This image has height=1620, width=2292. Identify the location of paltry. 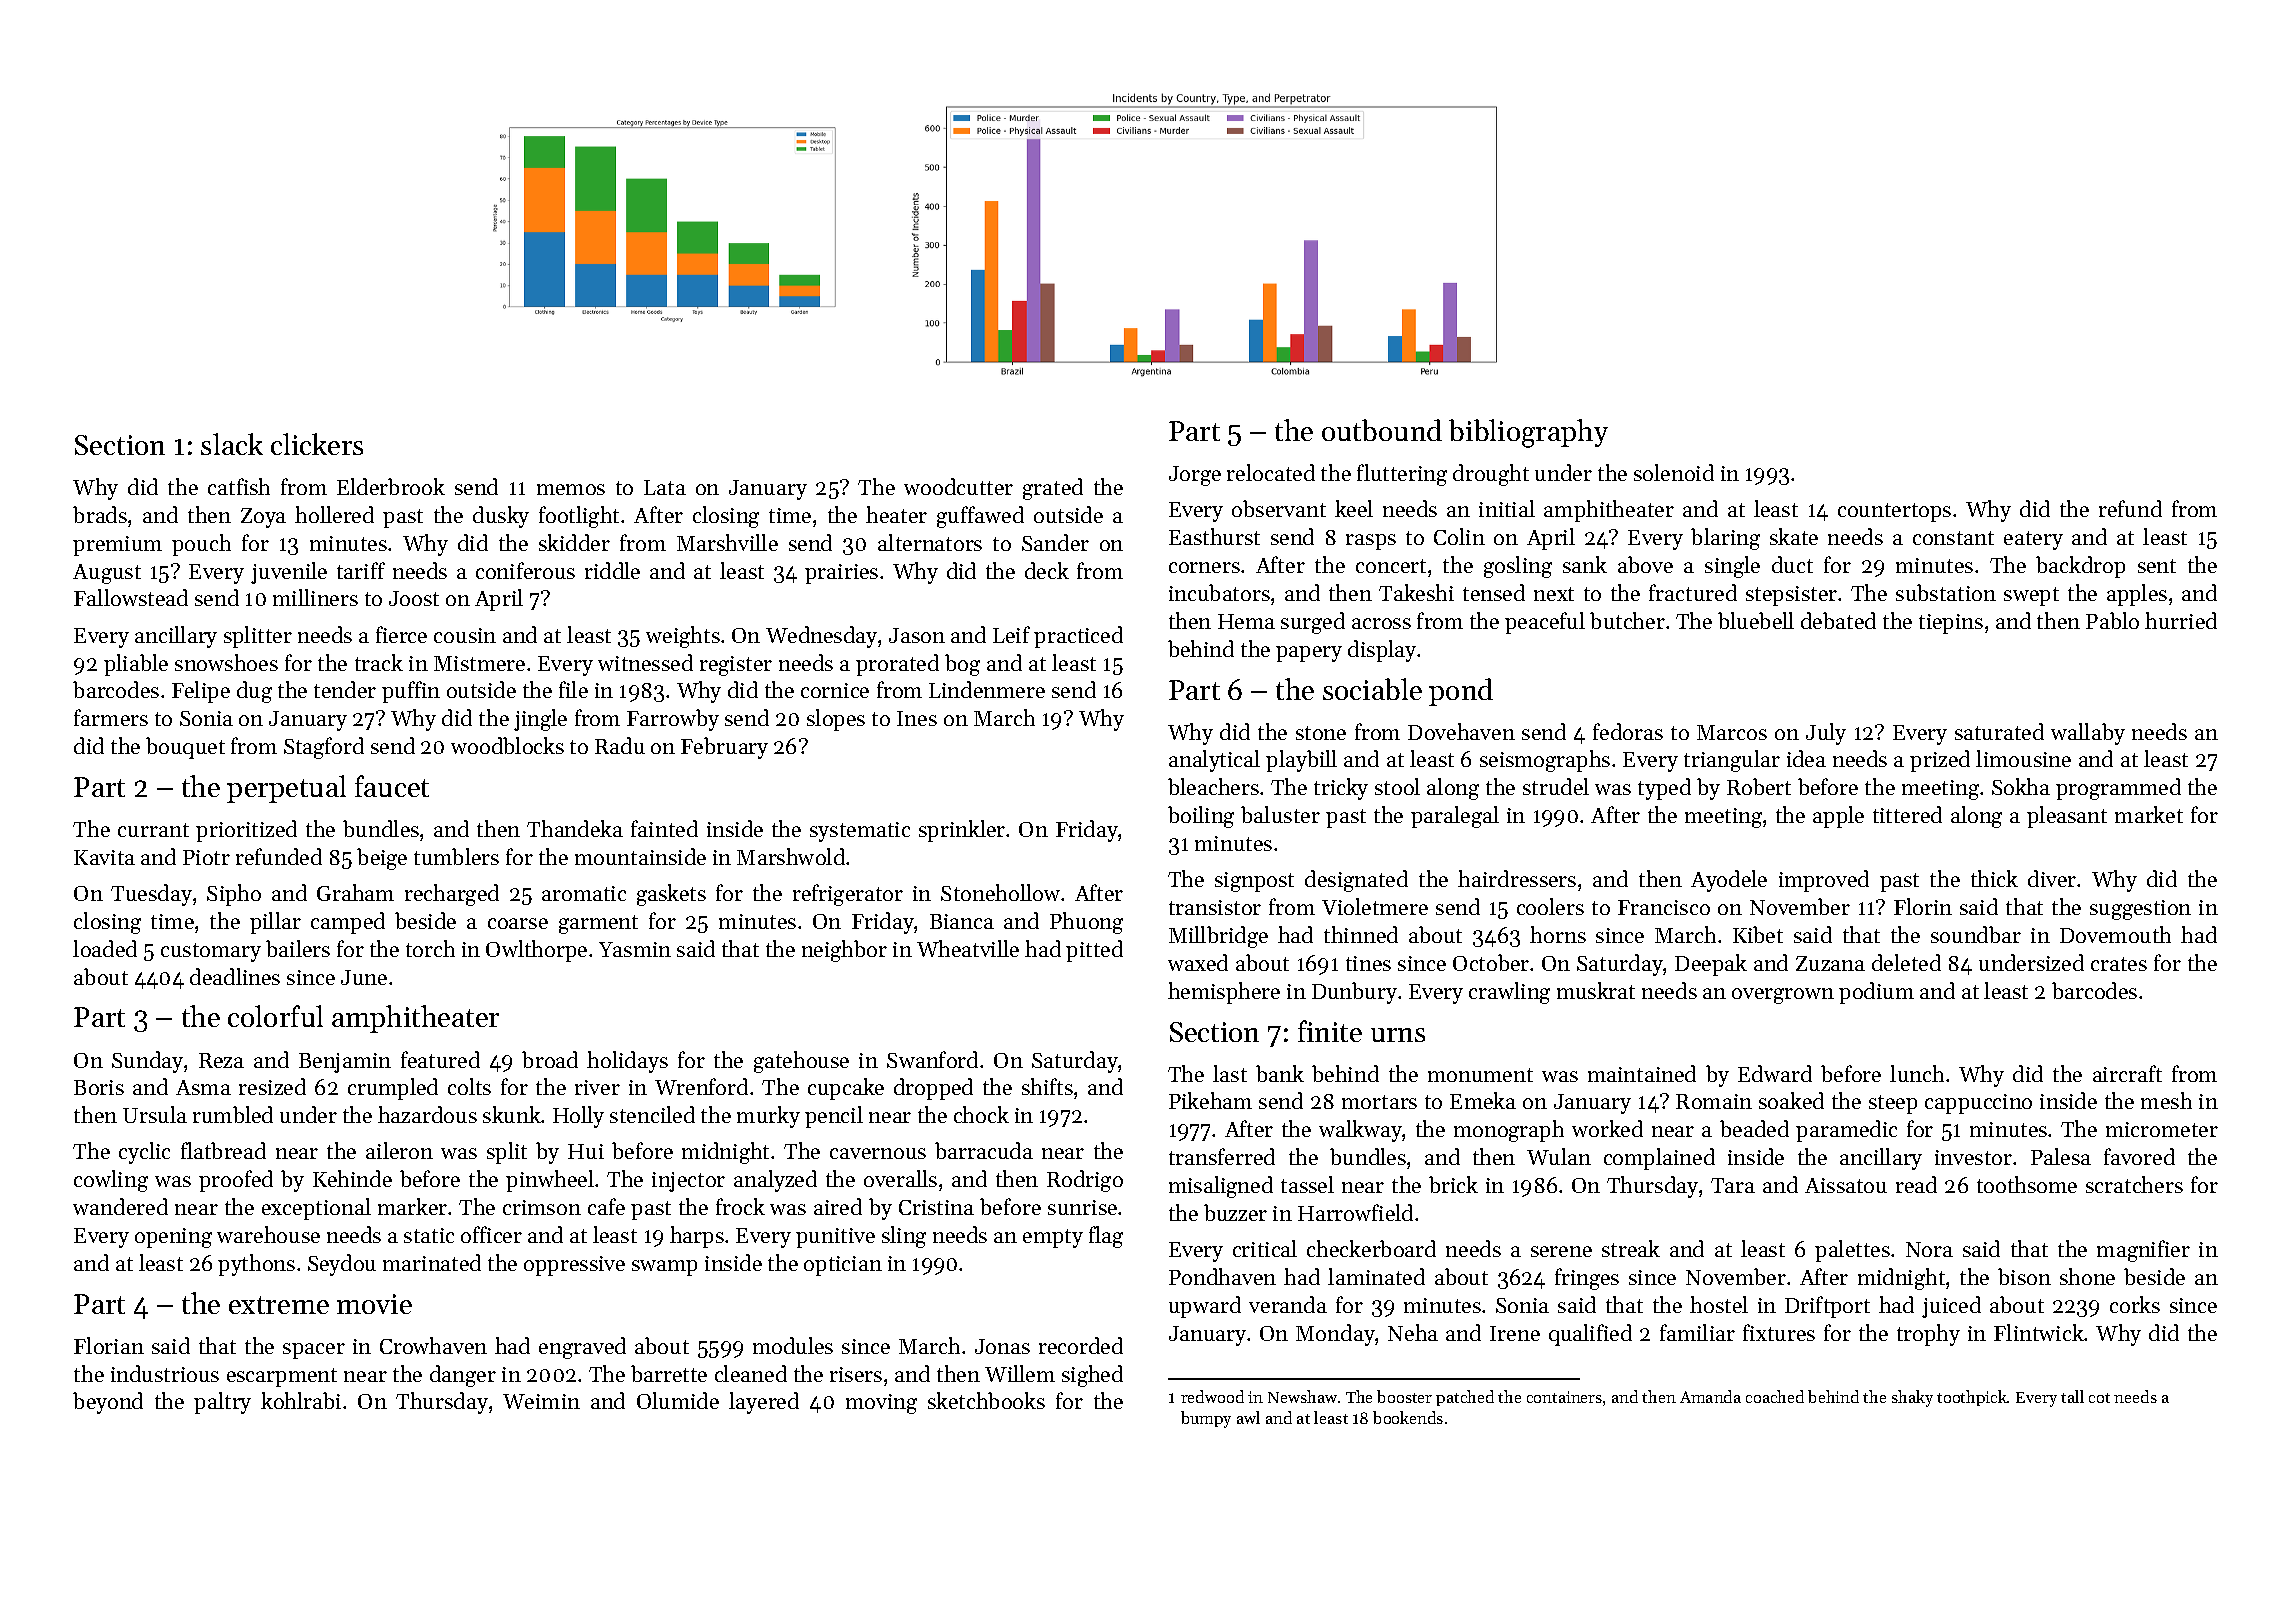
(222, 1403).
